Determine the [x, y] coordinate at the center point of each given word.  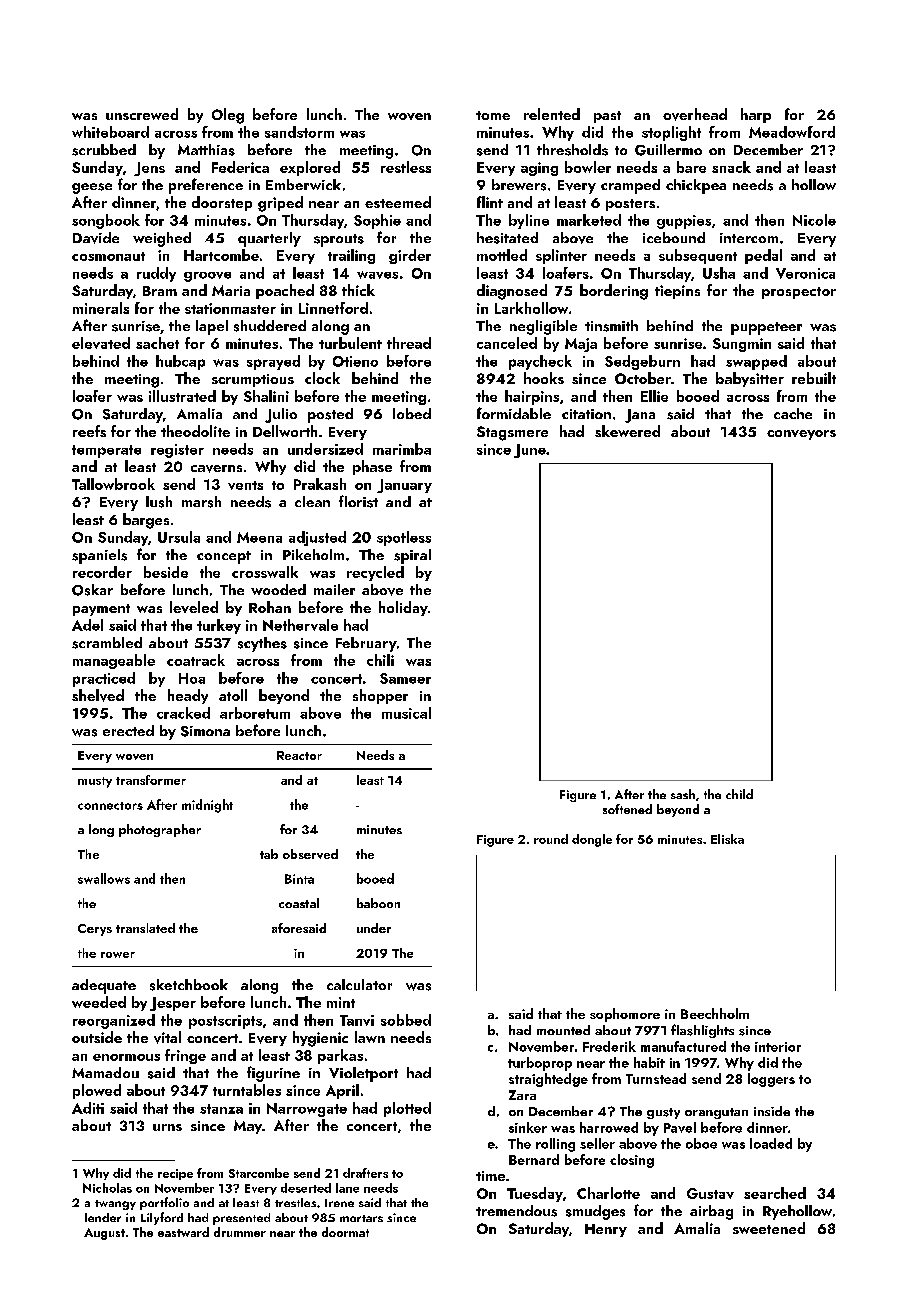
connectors [110, 806]
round [551, 839]
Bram [160, 291]
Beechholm [715, 1013]
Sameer [405, 678]
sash [683, 794]
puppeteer [766, 328]
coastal [299, 903]
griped [280, 204]
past [607, 117]
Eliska [727, 839]
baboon [378, 903]
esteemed [398, 202]
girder [410, 256]
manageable [114, 661]
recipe [175, 1174]
